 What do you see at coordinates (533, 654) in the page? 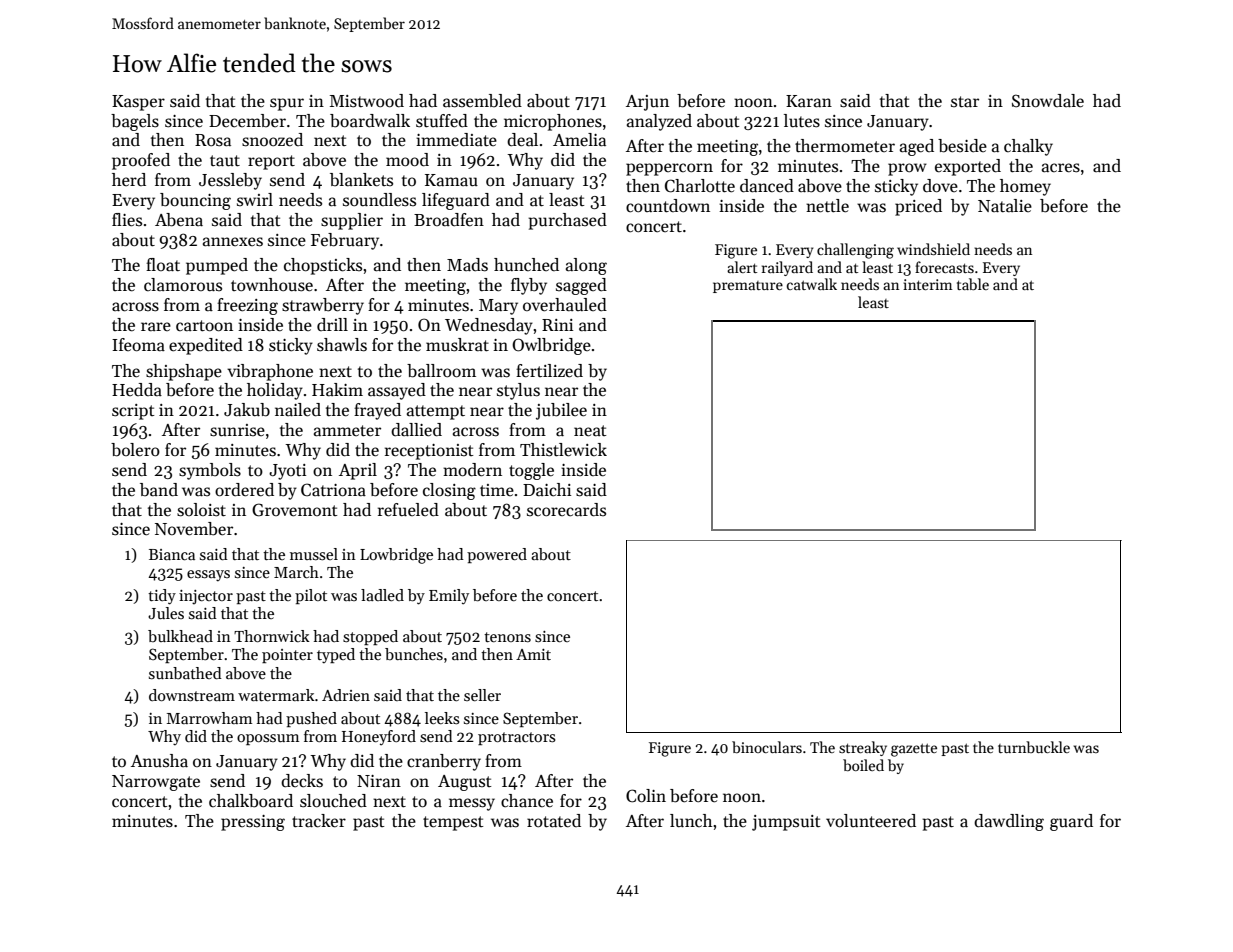
I see `Amit` at bounding box center [533, 654].
